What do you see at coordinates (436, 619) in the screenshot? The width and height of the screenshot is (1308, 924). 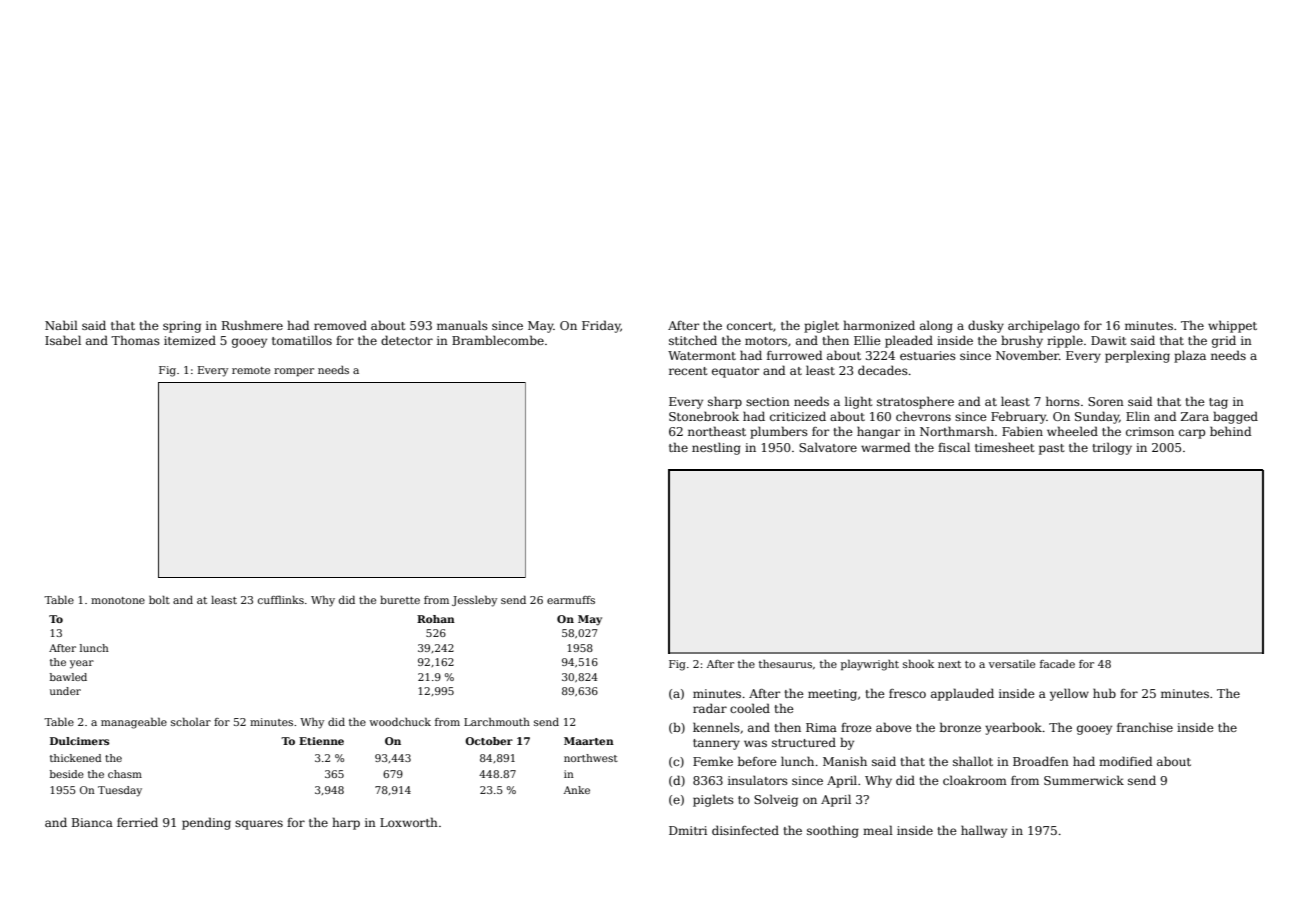 I see `Rohan` at bounding box center [436, 619].
